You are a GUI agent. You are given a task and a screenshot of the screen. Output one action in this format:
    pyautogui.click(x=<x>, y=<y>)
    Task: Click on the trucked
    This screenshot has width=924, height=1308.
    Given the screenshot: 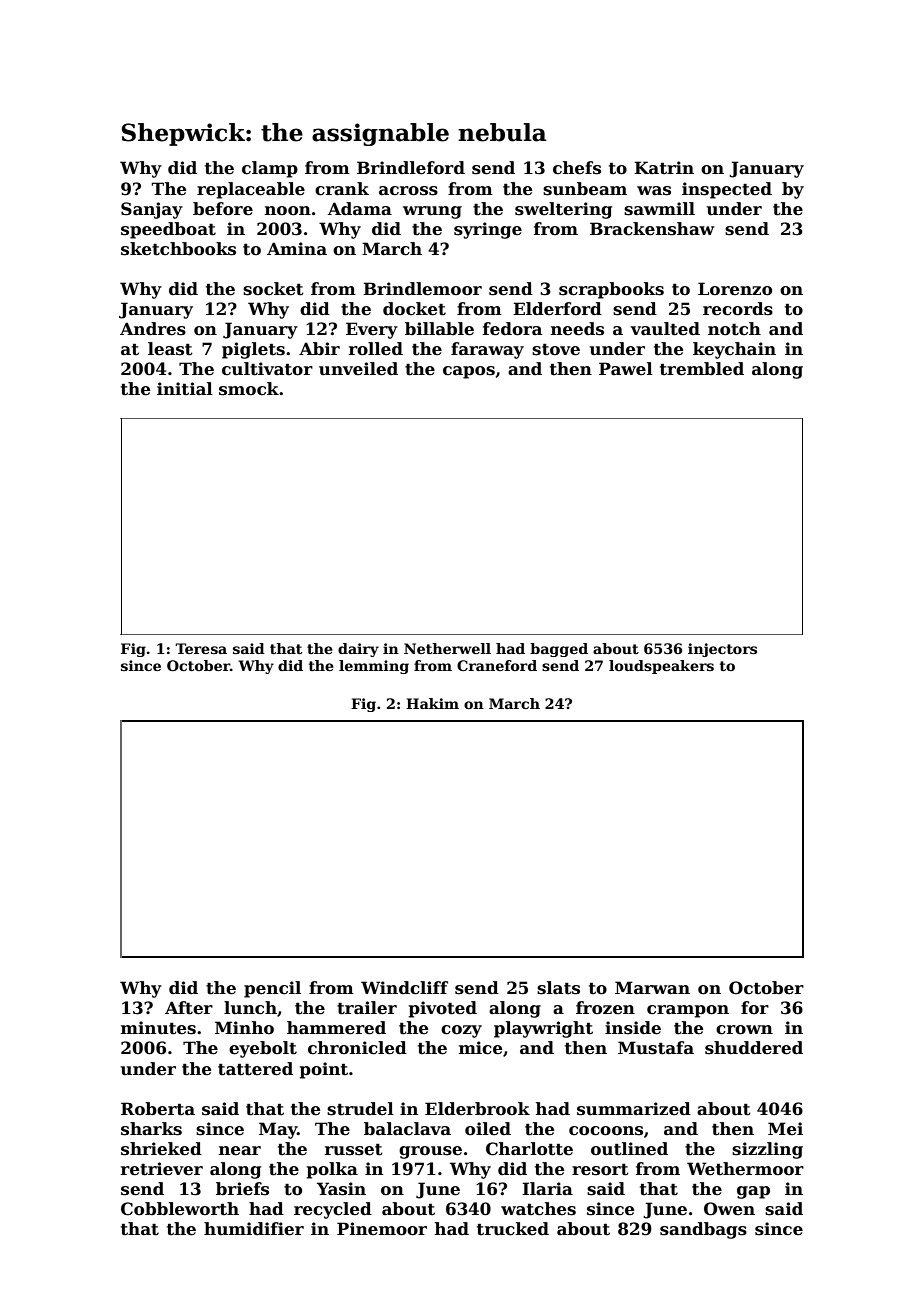 What is the action you would take?
    pyautogui.click(x=513, y=1229)
